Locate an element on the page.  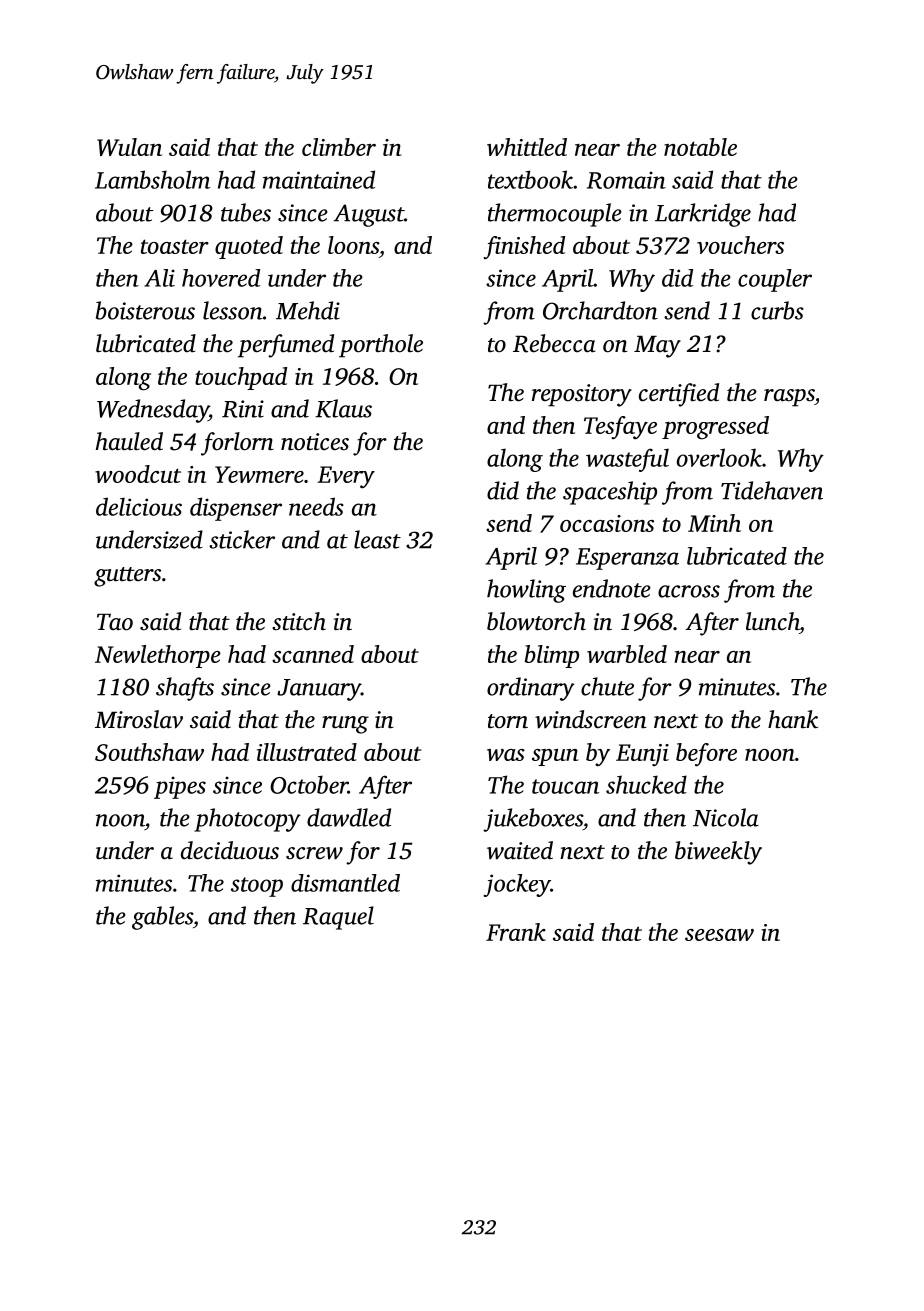
Frank is located at coordinates (516, 932).
